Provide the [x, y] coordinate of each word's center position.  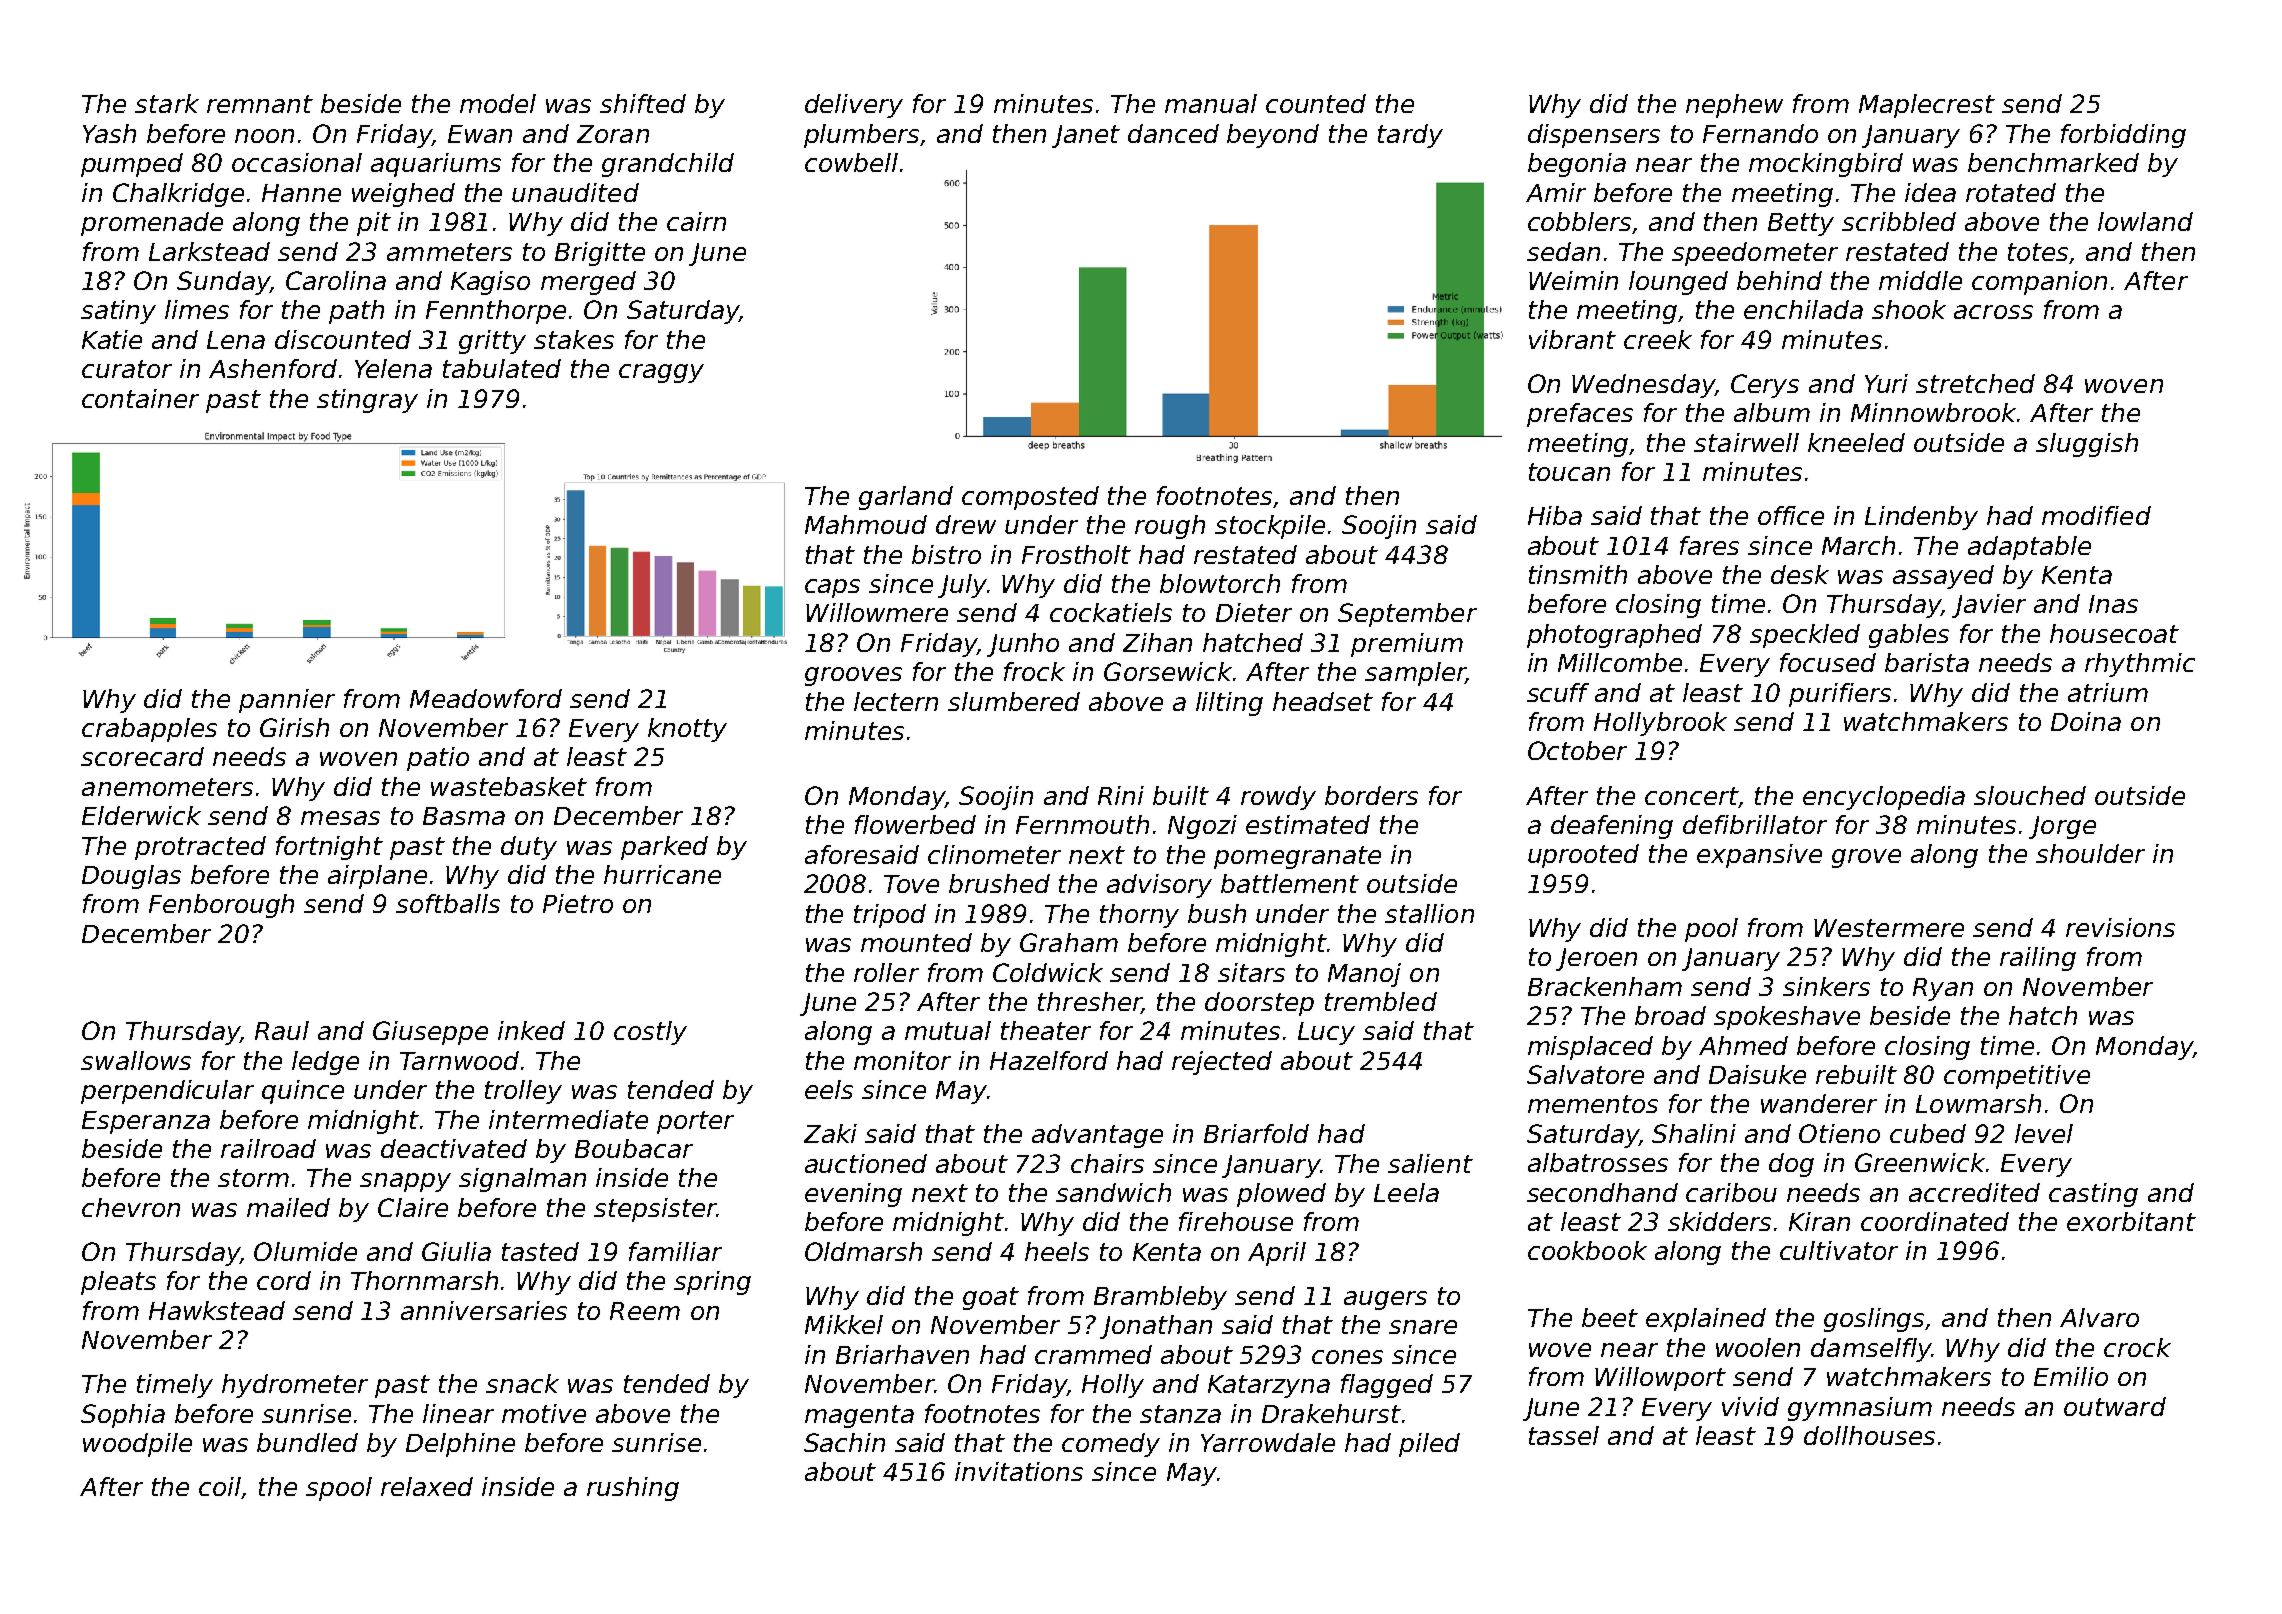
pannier [287, 701]
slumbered [1014, 701]
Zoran [613, 134]
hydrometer [295, 1386]
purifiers [1840, 695]
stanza [1180, 1414]
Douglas [131, 877]
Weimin [1573, 280]
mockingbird [1826, 165]
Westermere [1889, 928]
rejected [1222, 1063]
